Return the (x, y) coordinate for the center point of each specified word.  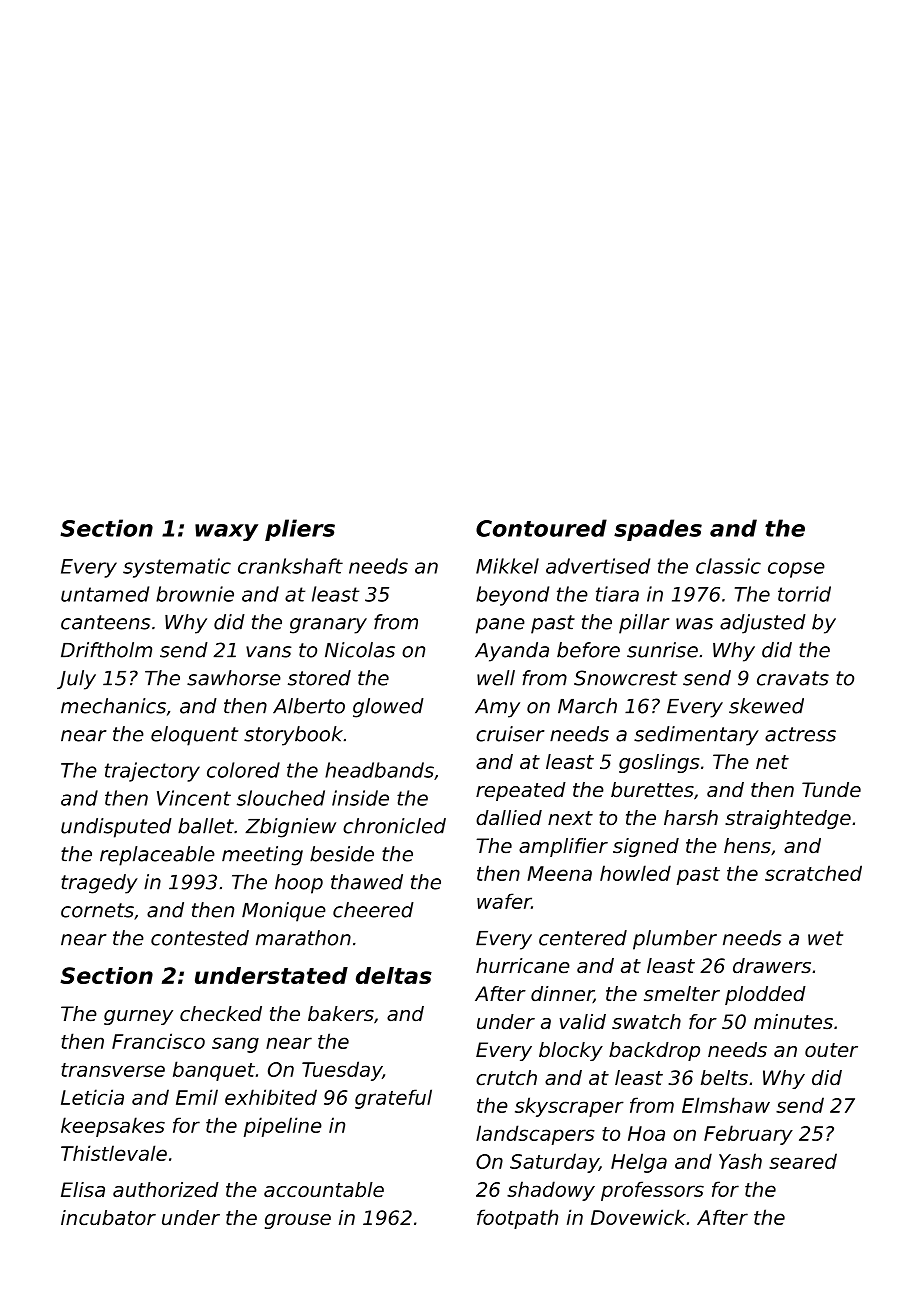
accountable (324, 1190)
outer (831, 1050)
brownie (195, 594)
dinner (562, 994)
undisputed (116, 828)
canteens (106, 622)
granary (328, 626)
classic (728, 566)
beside (342, 854)
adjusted (763, 624)
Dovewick (638, 1217)
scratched (813, 873)
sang (235, 1045)
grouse (298, 1221)
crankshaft (290, 566)
